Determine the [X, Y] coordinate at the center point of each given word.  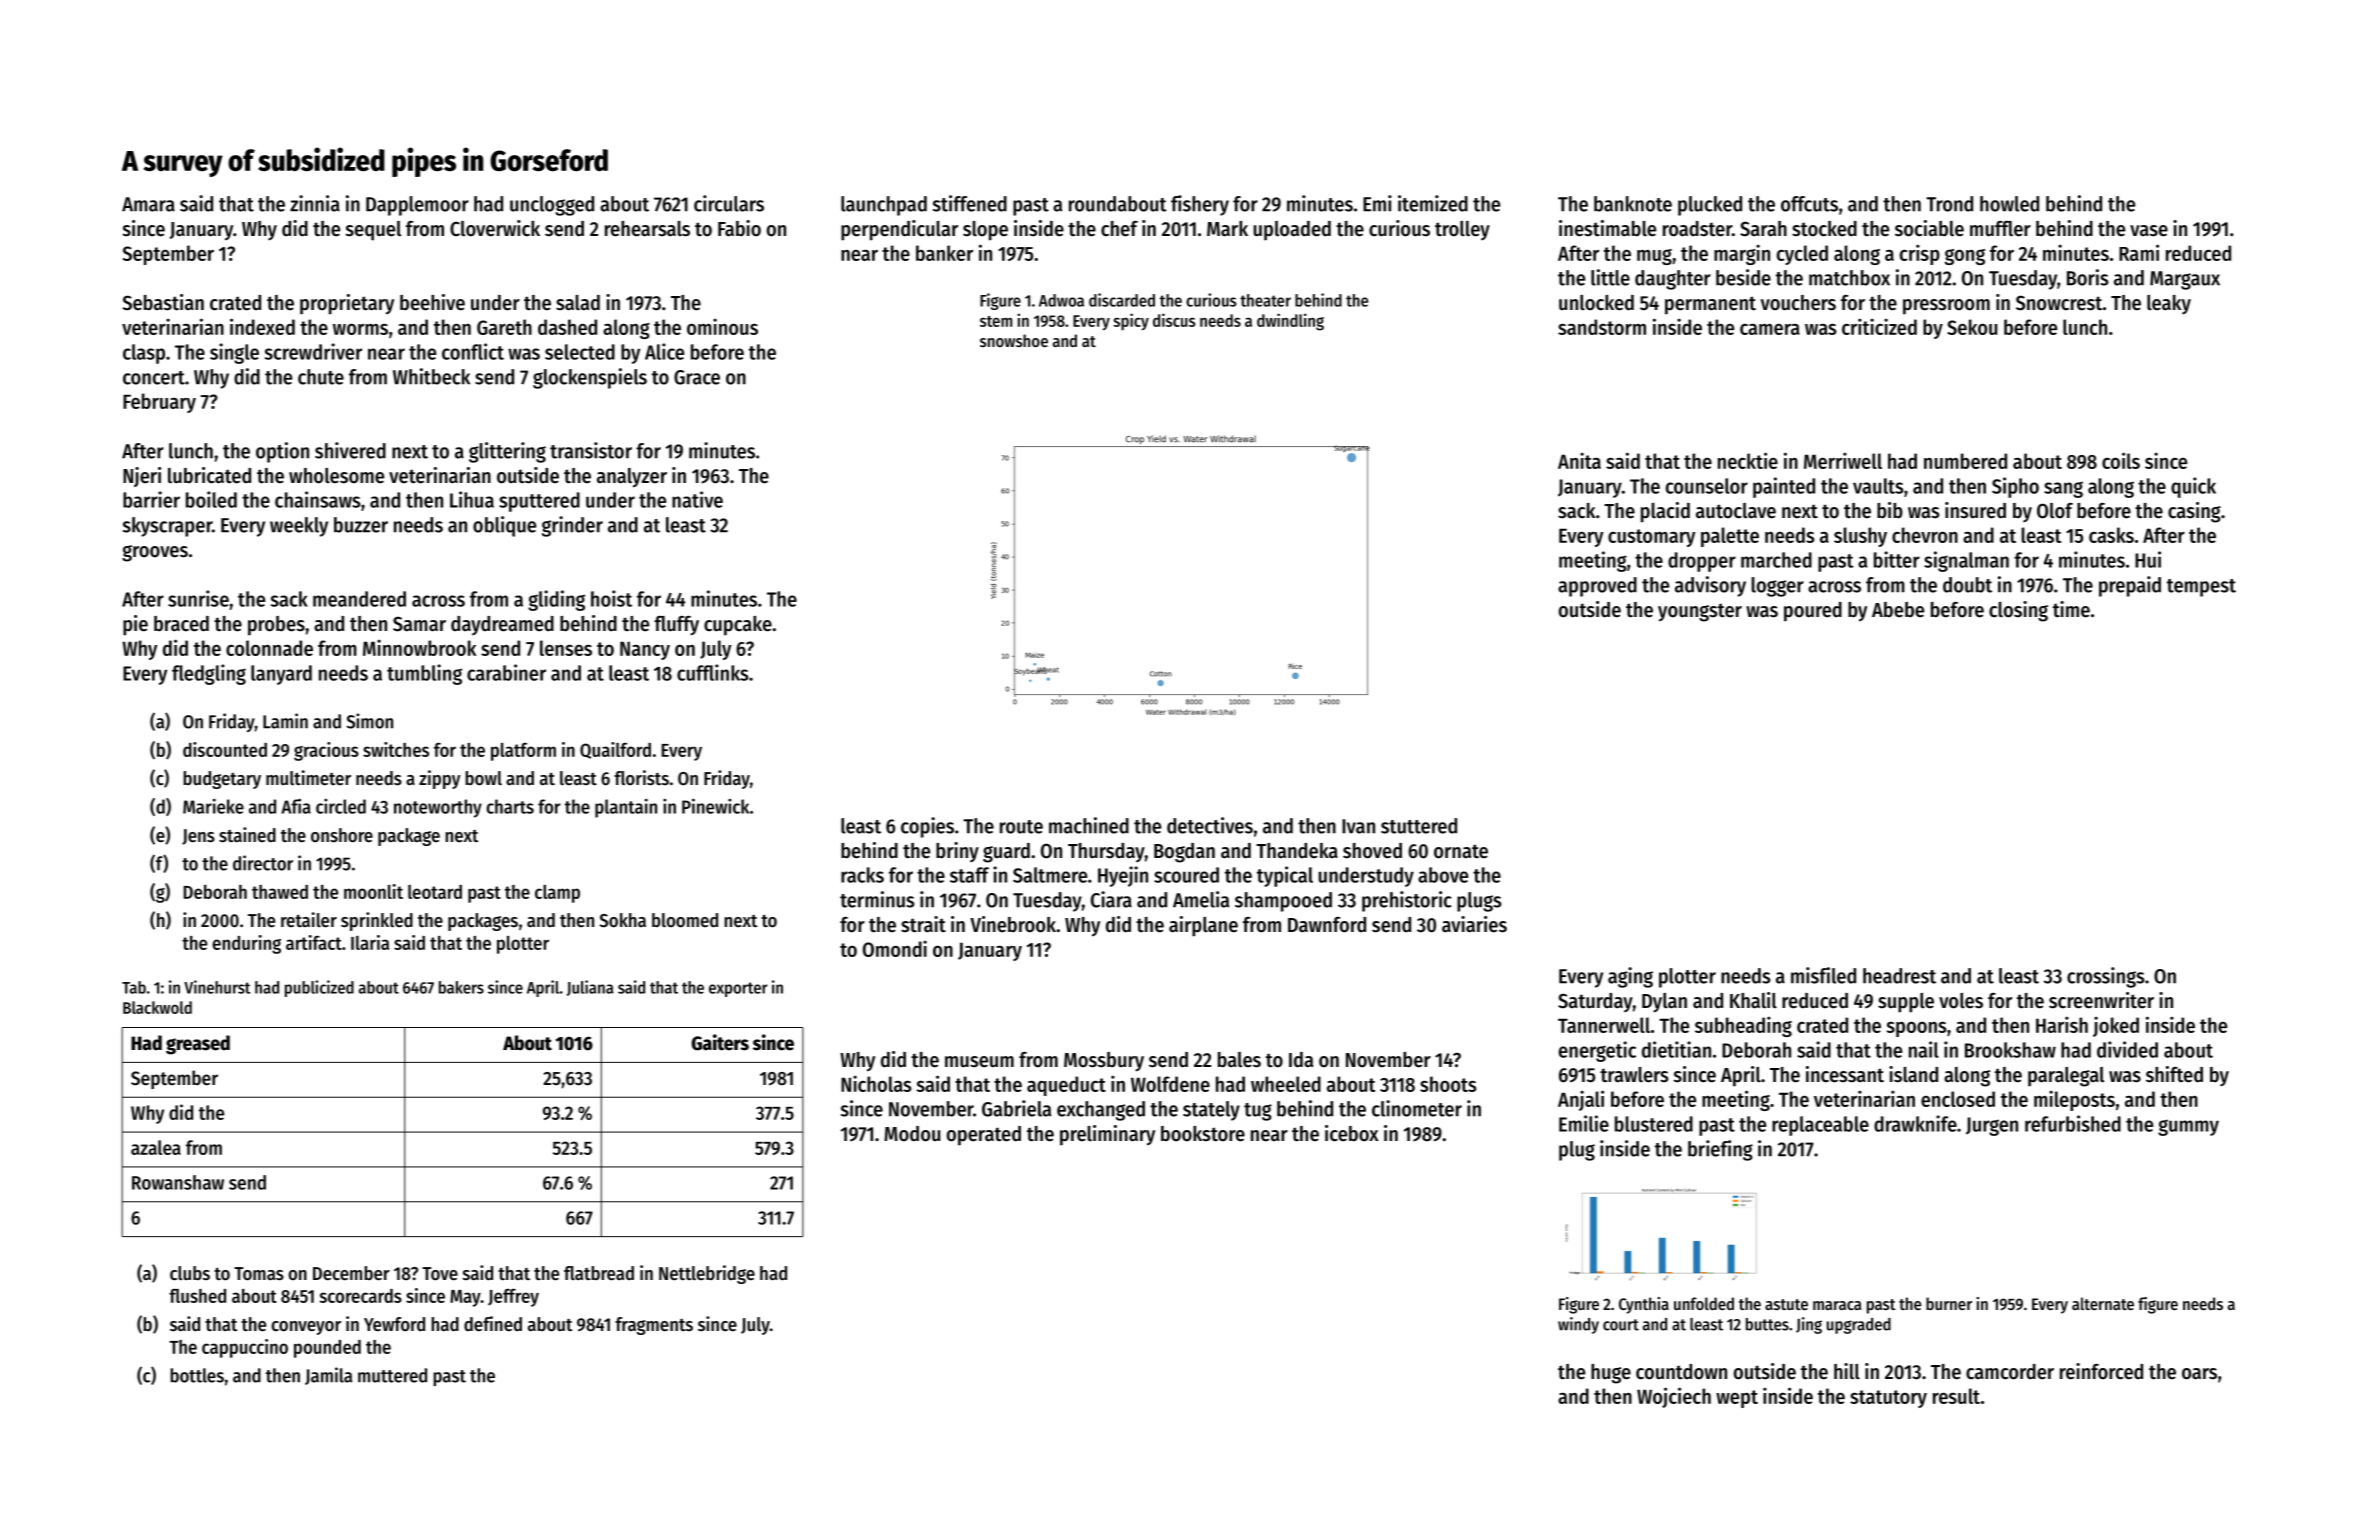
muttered [392, 1375]
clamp [557, 894]
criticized [1879, 326]
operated [984, 1136]
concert [154, 378]
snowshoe [1014, 340]
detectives [1210, 825]
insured [1975, 510]
